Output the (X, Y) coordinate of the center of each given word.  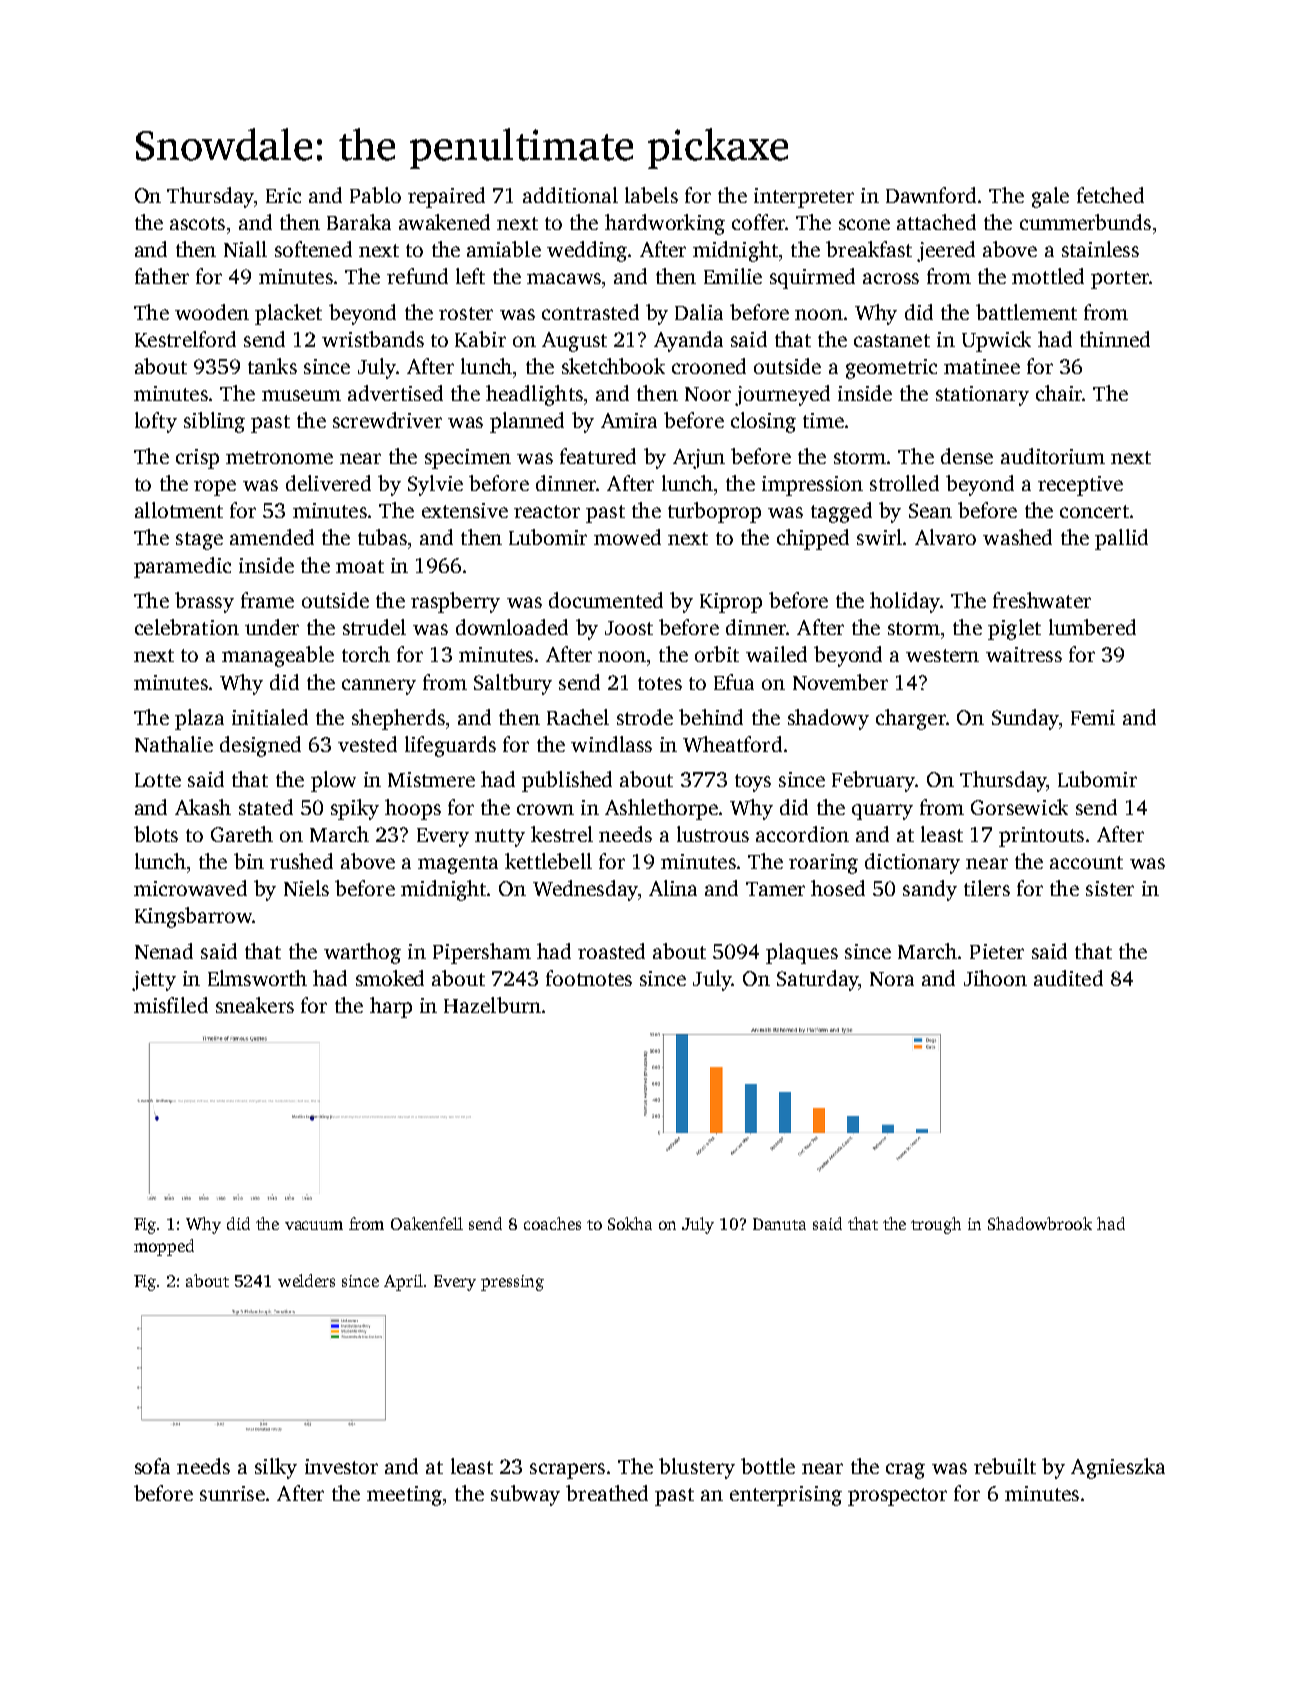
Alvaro (945, 537)
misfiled (171, 1005)
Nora (892, 979)
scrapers (567, 1471)
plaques (802, 953)
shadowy (828, 719)
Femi (1093, 717)
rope (215, 488)
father (162, 276)
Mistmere (431, 779)
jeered (946, 251)
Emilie (733, 276)
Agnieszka (1118, 1468)
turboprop (714, 512)
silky (276, 1468)
